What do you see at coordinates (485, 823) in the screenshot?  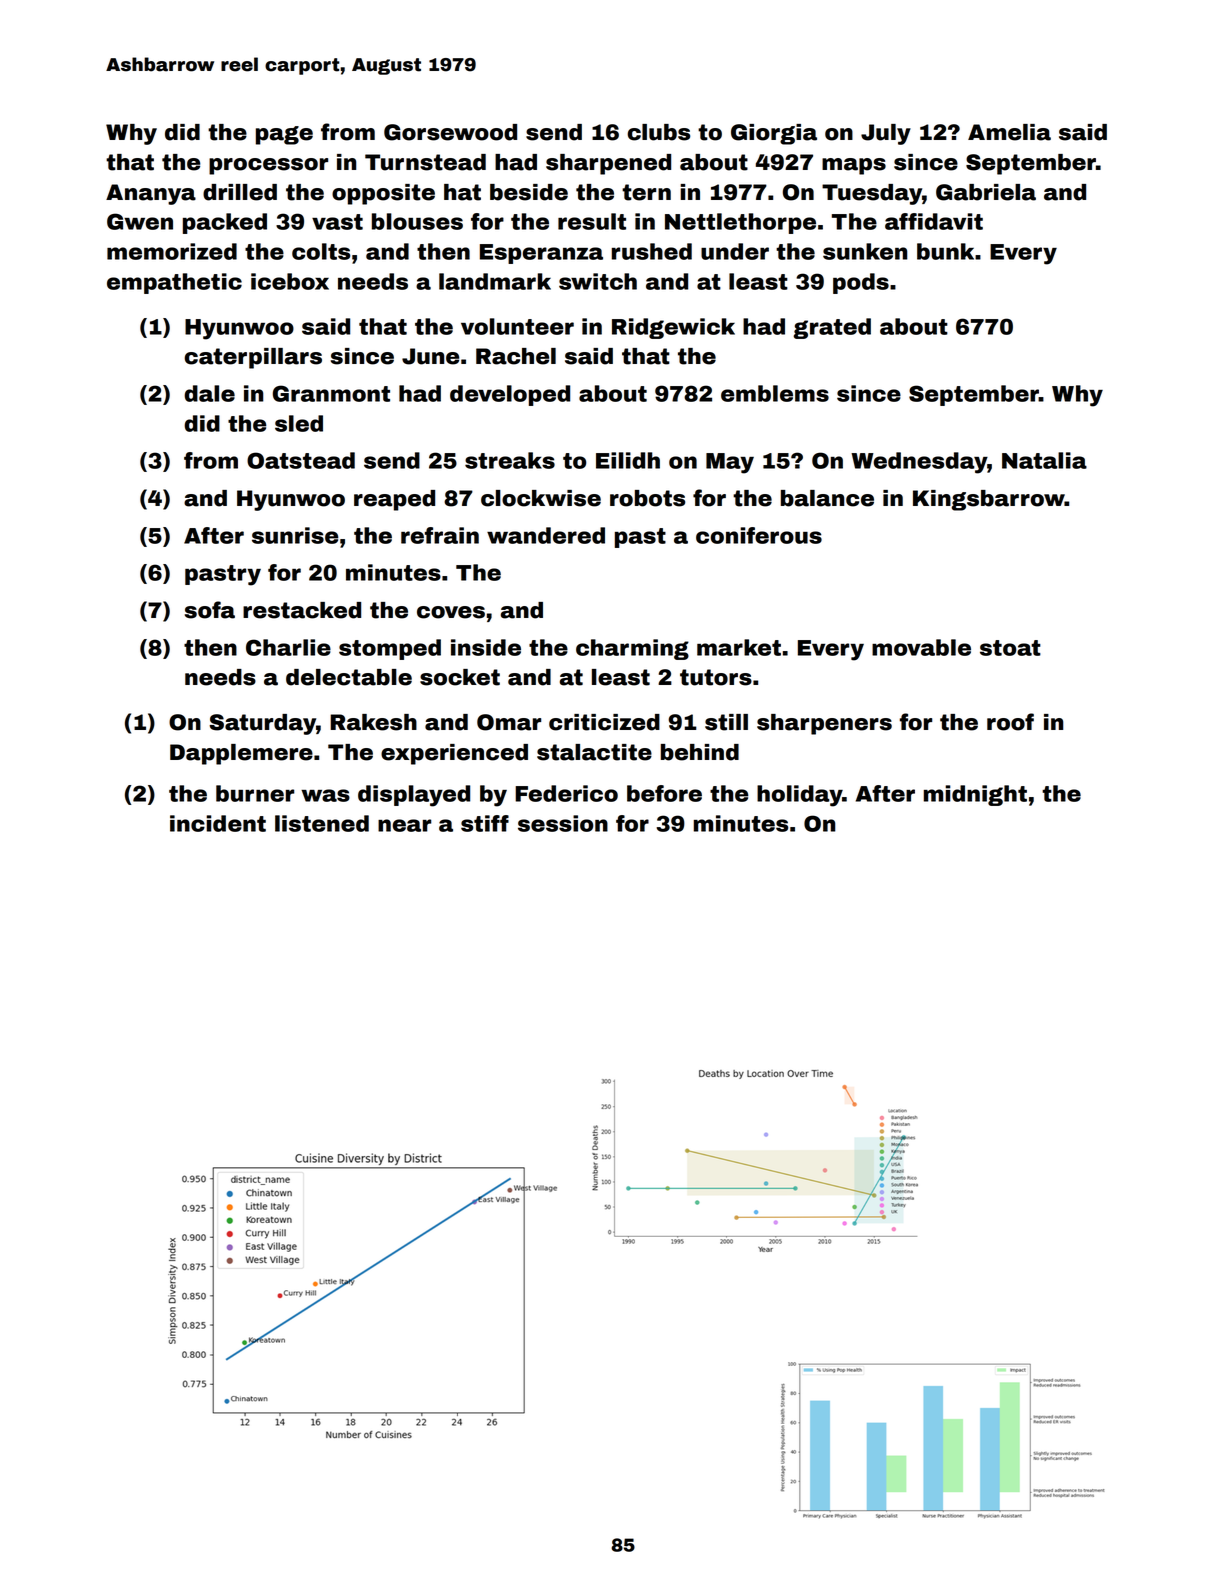 I see `stiff` at bounding box center [485, 823].
